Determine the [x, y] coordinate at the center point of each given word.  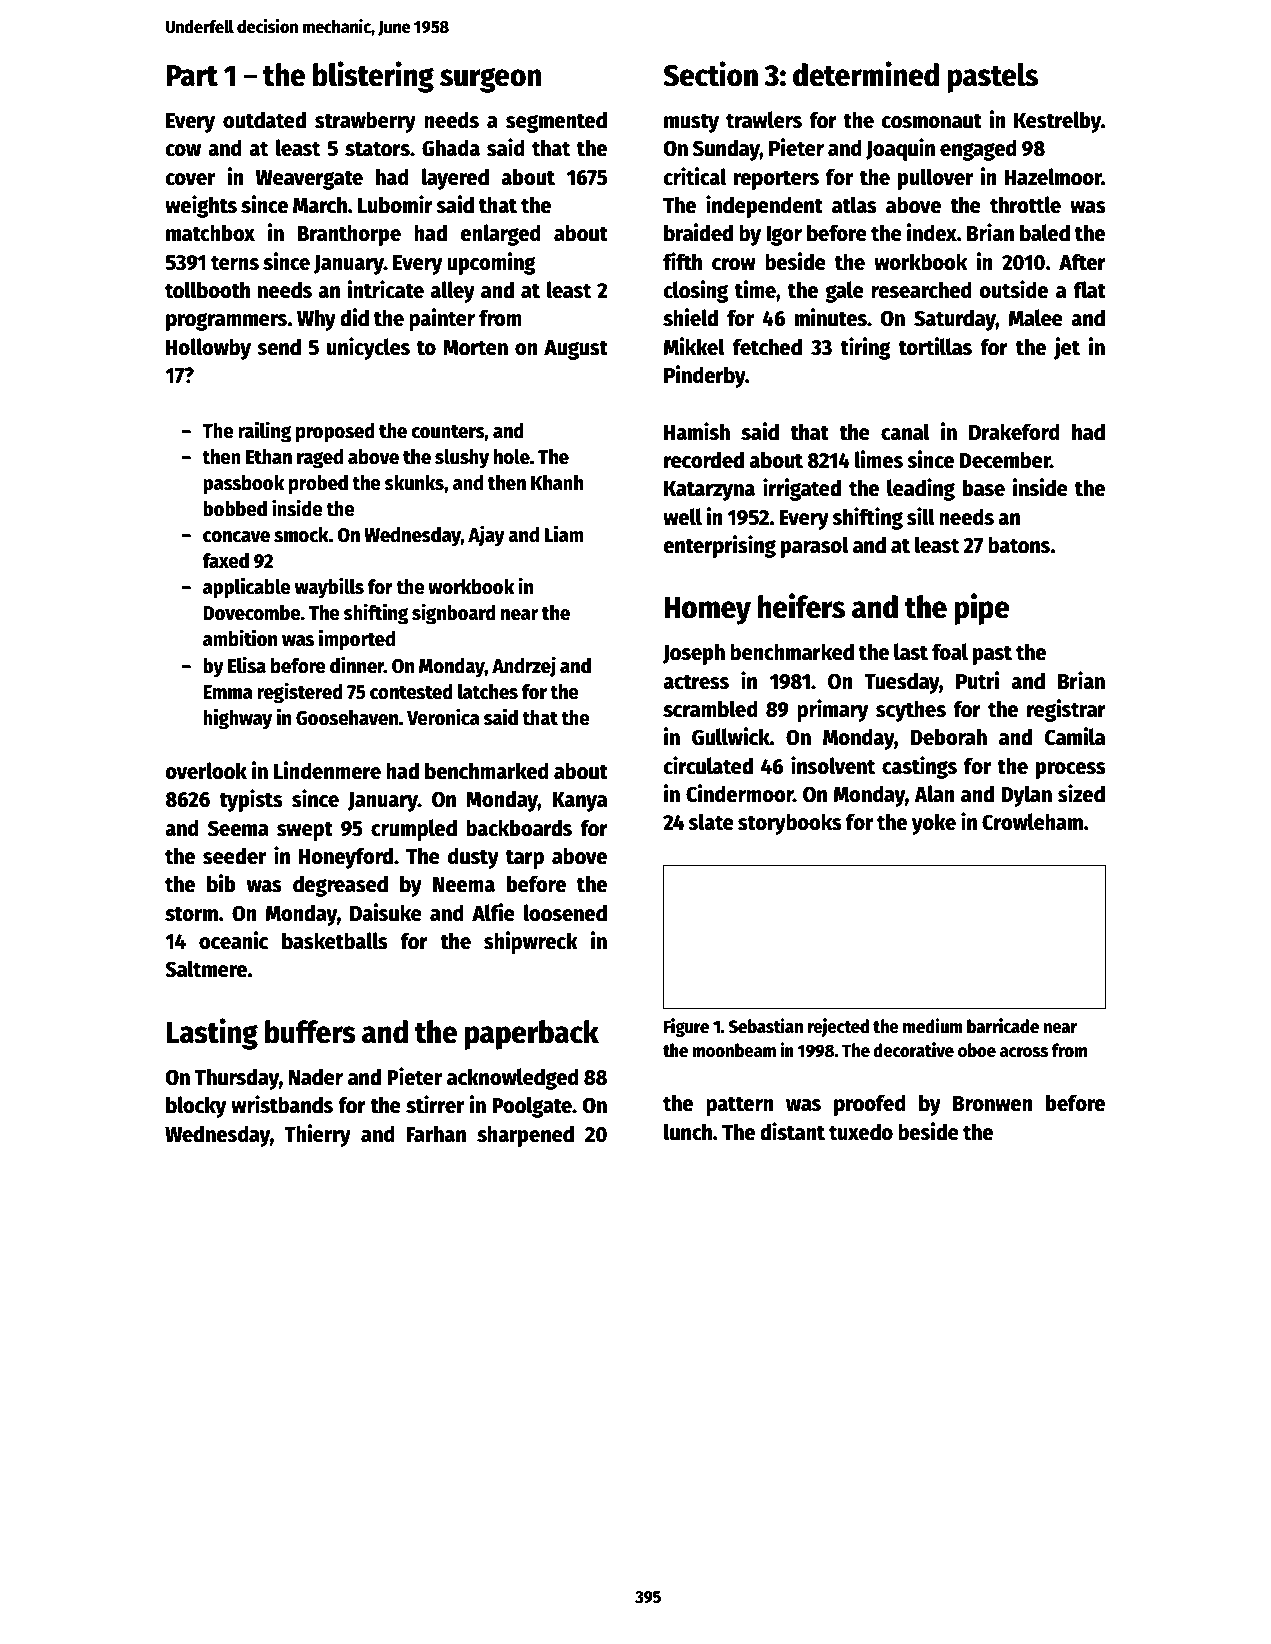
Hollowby [208, 349]
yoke [934, 824]
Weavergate [309, 180]
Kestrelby [1057, 122]
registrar [1066, 710]
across [1024, 1052]
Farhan [436, 1134]
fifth [682, 261]
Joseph [694, 654]
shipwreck [531, 942]
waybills [329, 588]
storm [191, 914]
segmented [556, 122]
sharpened [525, 1136]
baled [1045, 233]
